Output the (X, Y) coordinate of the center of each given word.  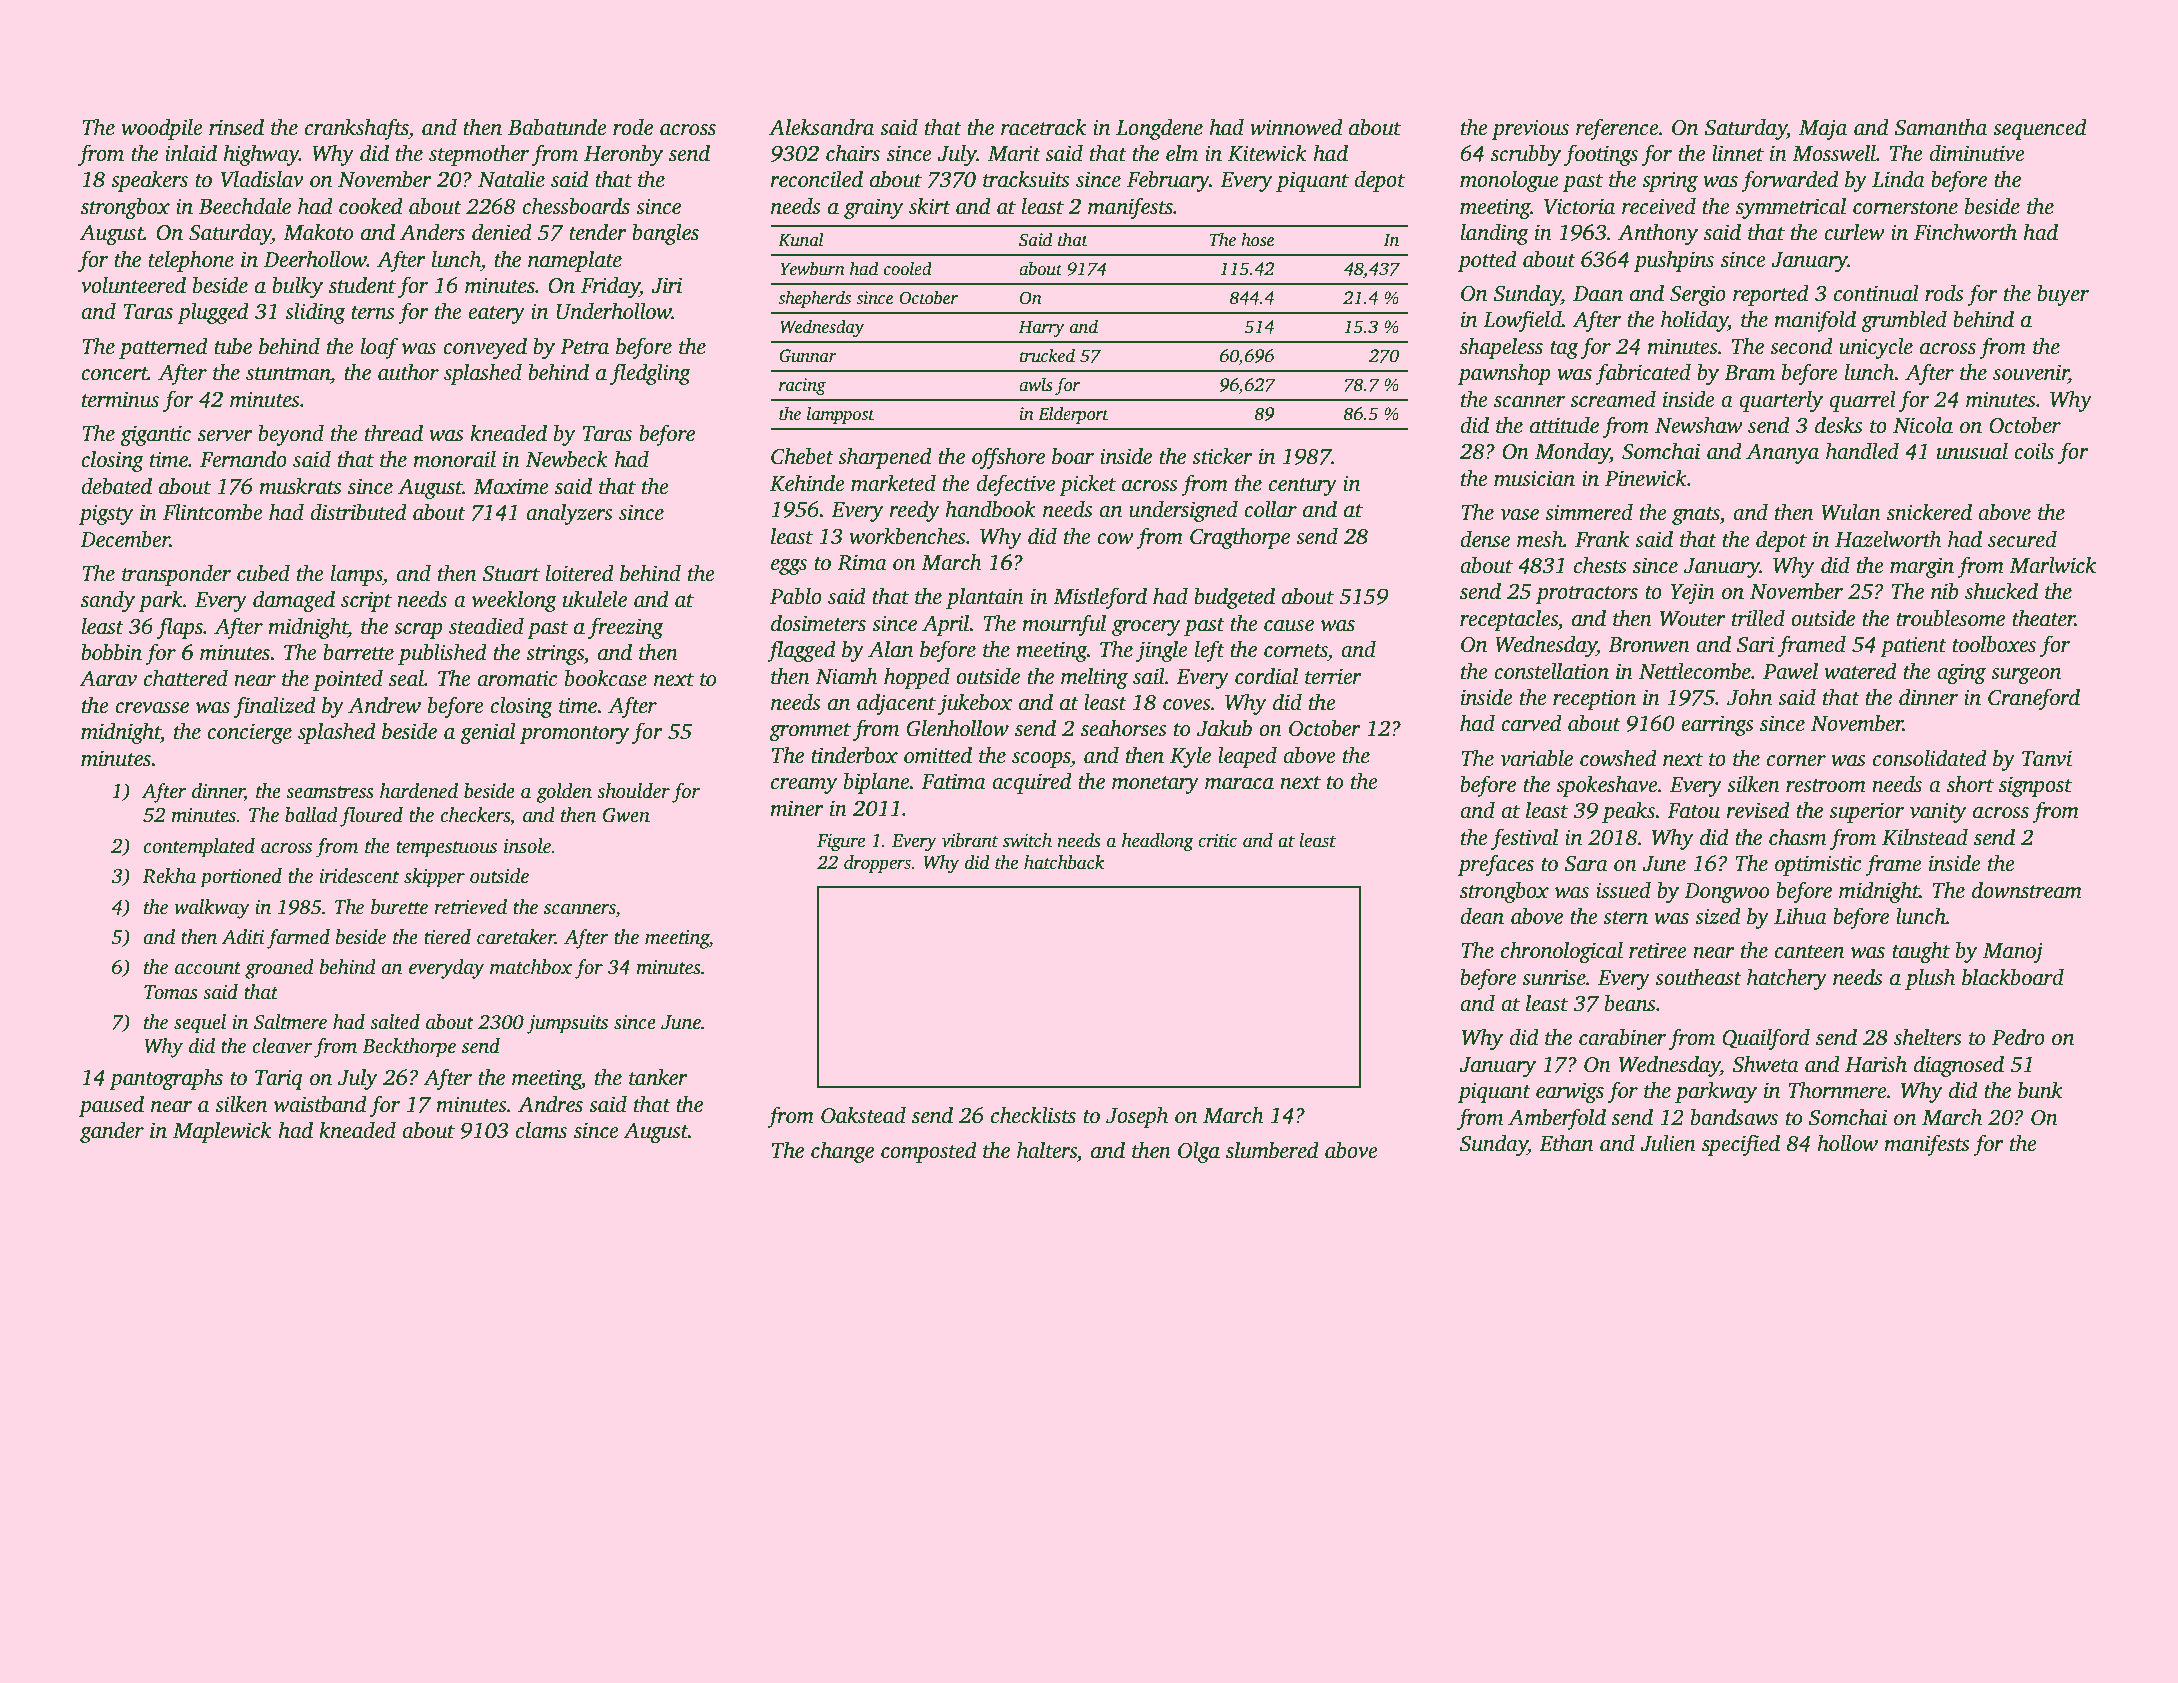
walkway (212, 909)
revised (1758, 810)
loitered (580, 573)
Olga (1199, 1152)
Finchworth (1965, 232)
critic (1217, 841)
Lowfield (1522, 321)
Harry (1041, 329)
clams (541, 1130)
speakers (149, 181)
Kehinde (807, 483)
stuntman (288, 374)
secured (2022, 539)
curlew (1854, 232)
